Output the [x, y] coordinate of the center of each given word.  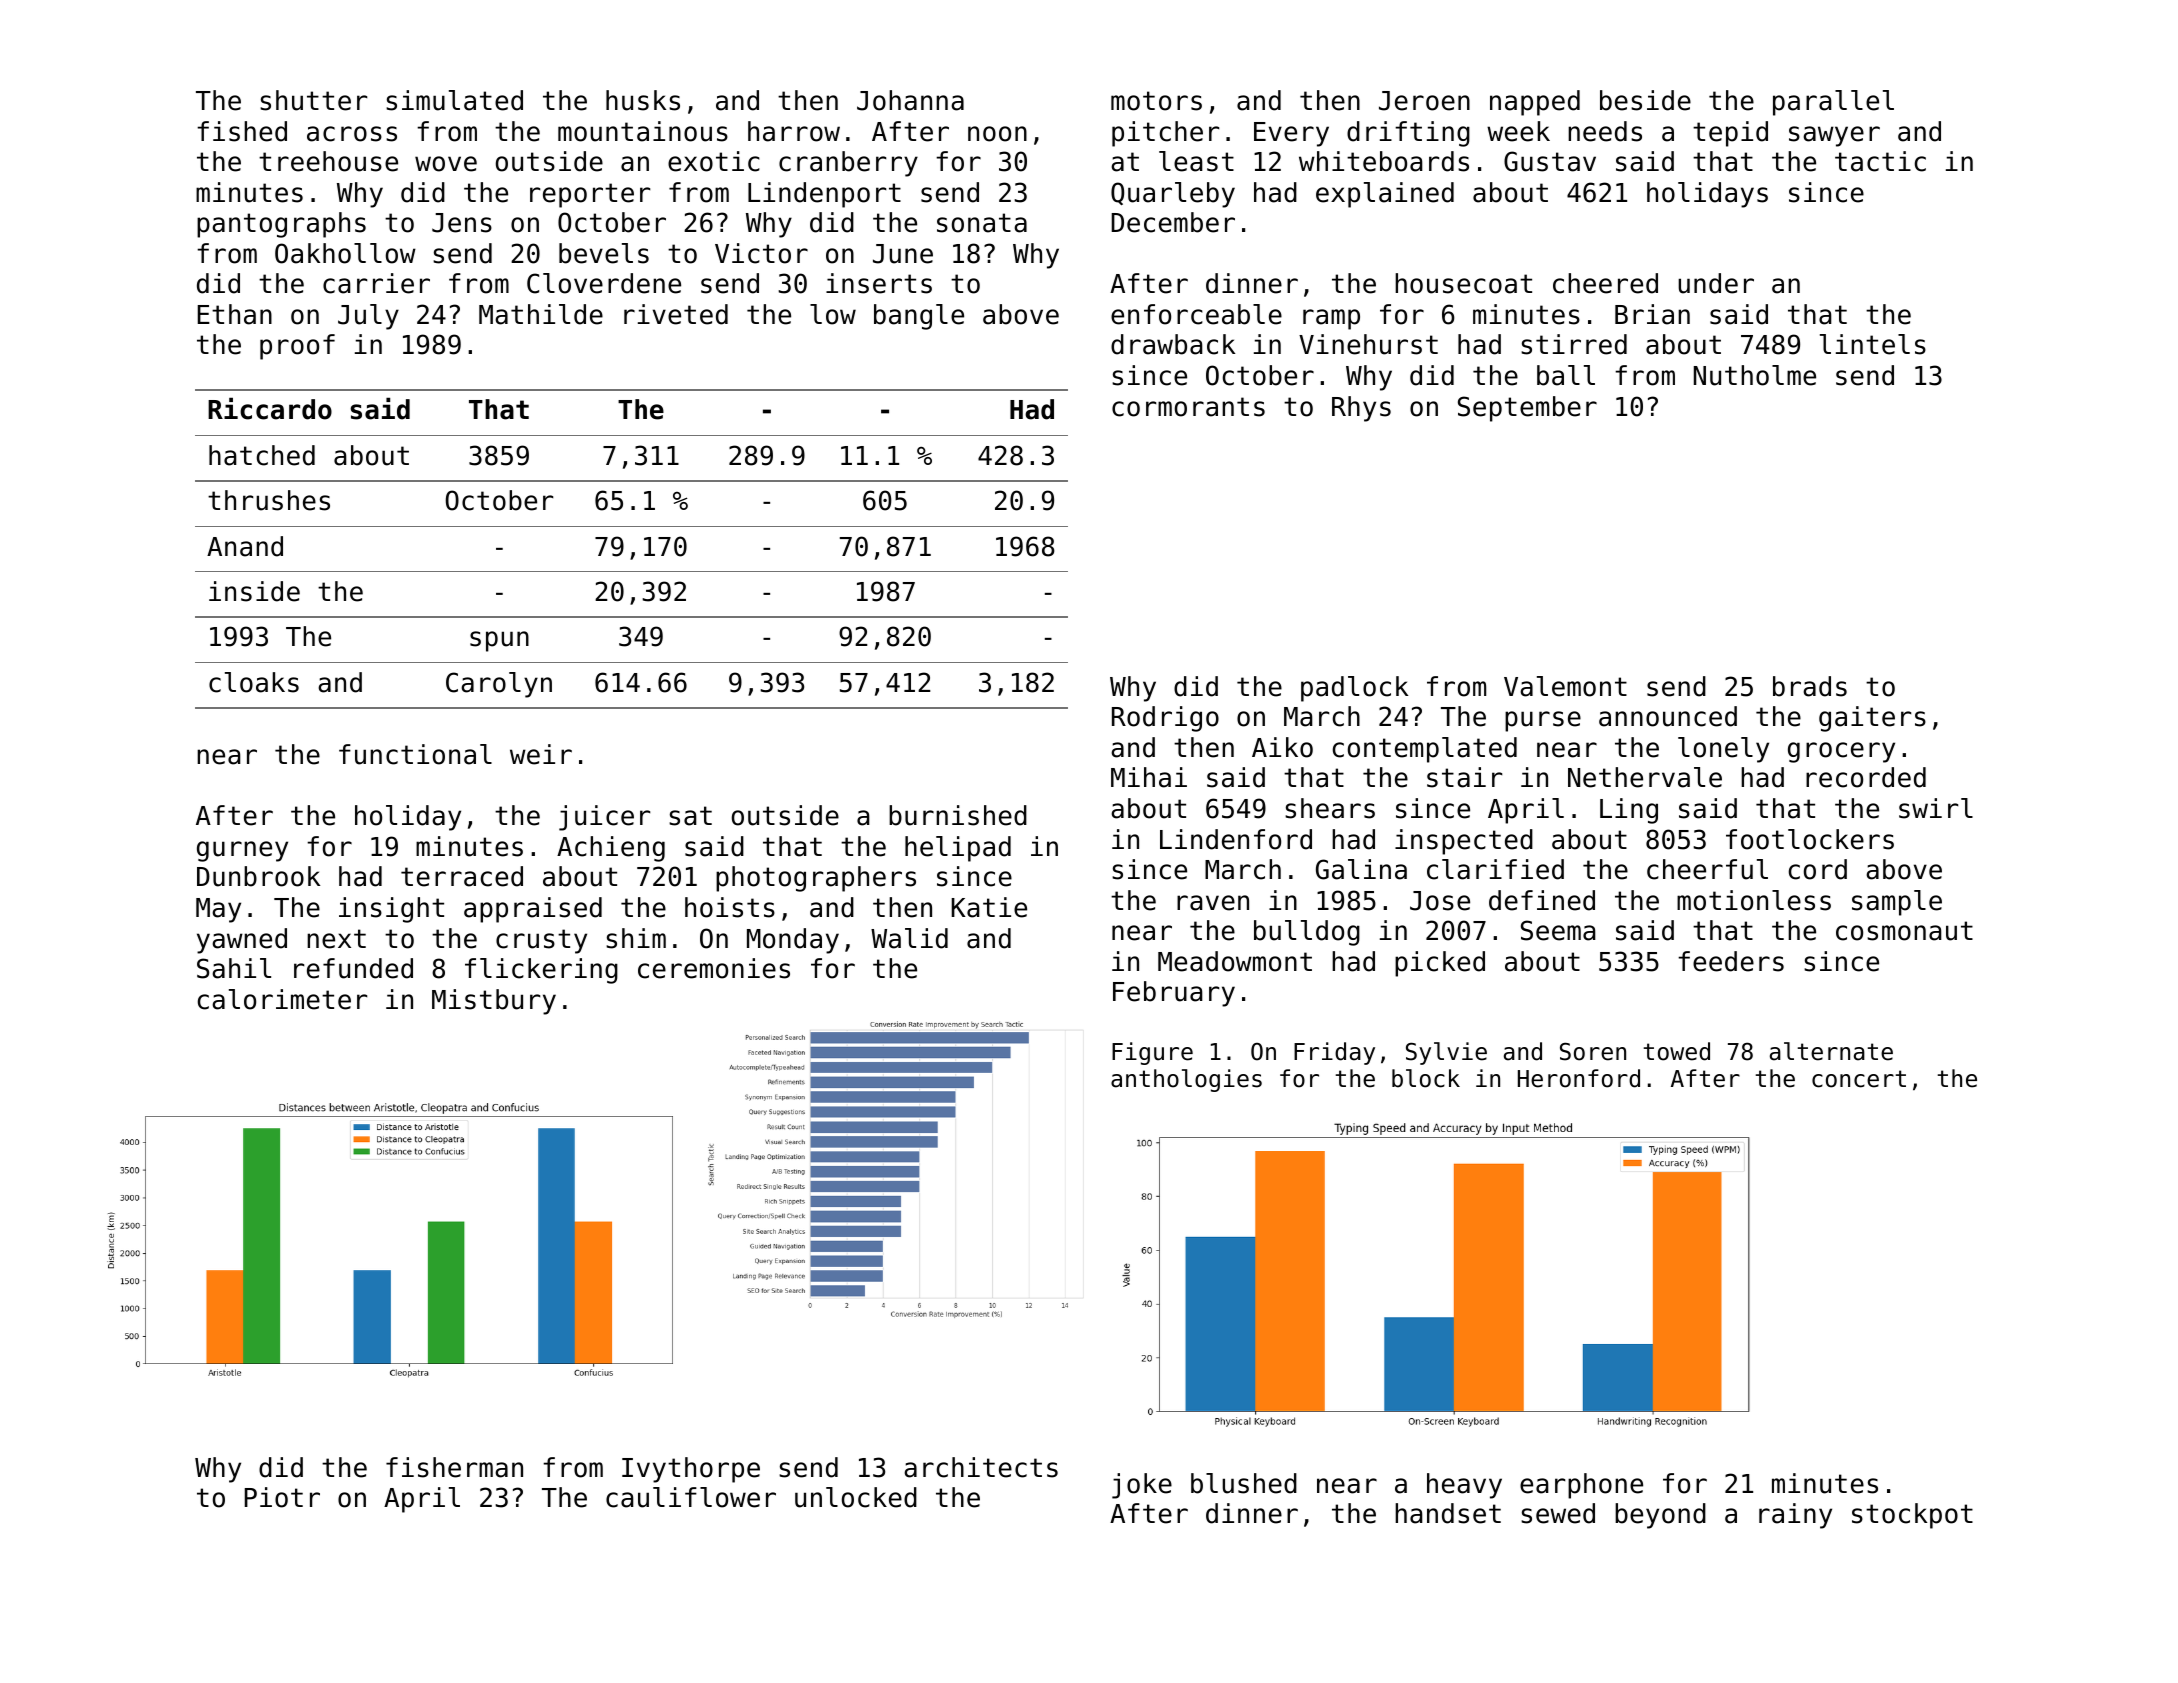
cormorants [1188, 407]
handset [1448, 1513]
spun [499, 641]
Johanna [910, 100]
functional [415, 754]
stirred [1574, 344]
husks [643, 100]
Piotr [282, 1497]
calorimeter [282, 999]
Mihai [1149, 777]
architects [981, 1467]
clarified [1495, 869]
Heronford [1579, 1078]
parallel [1833, 103]
